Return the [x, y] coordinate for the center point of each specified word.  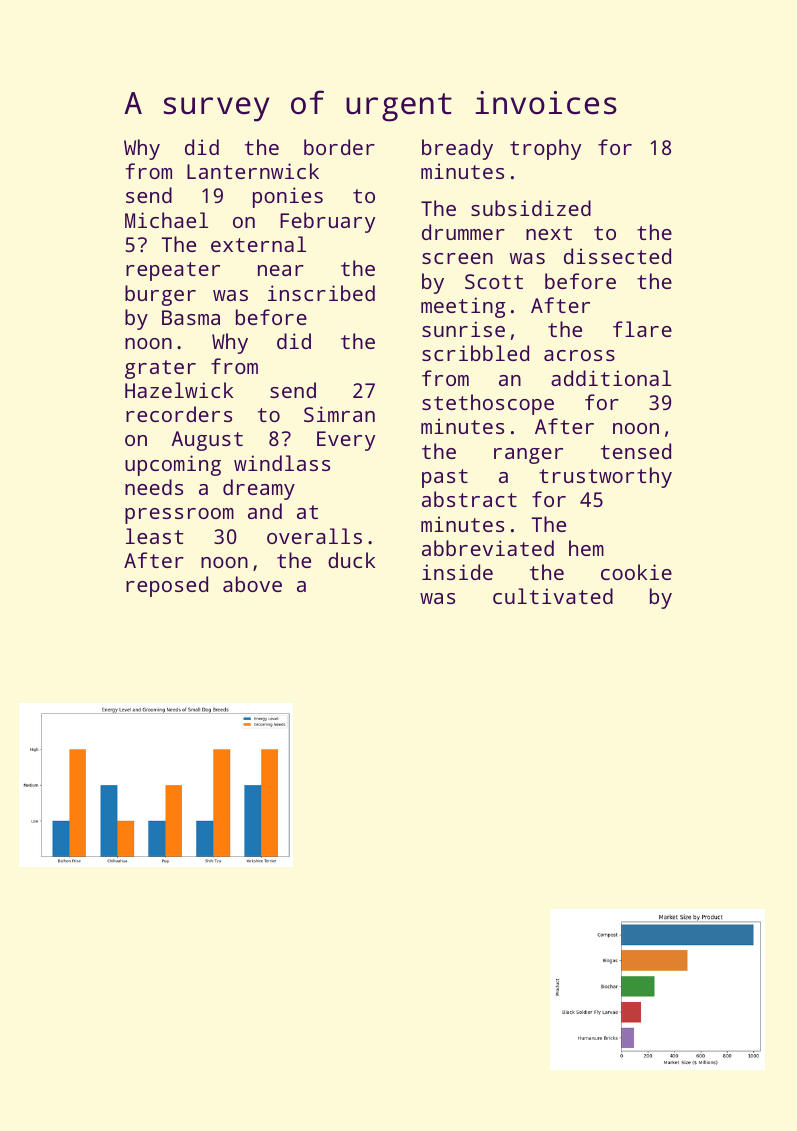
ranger [528, 456]
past [445, 478]
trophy [545, 149]
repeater [173, 271]
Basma [191, 317]
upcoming [173, 465]
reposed [167, 586]
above [252, 584]
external [258, 244]
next [549, 233]
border [339, 147]
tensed [636, 451]
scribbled [475, 353]
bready [457, 149]
